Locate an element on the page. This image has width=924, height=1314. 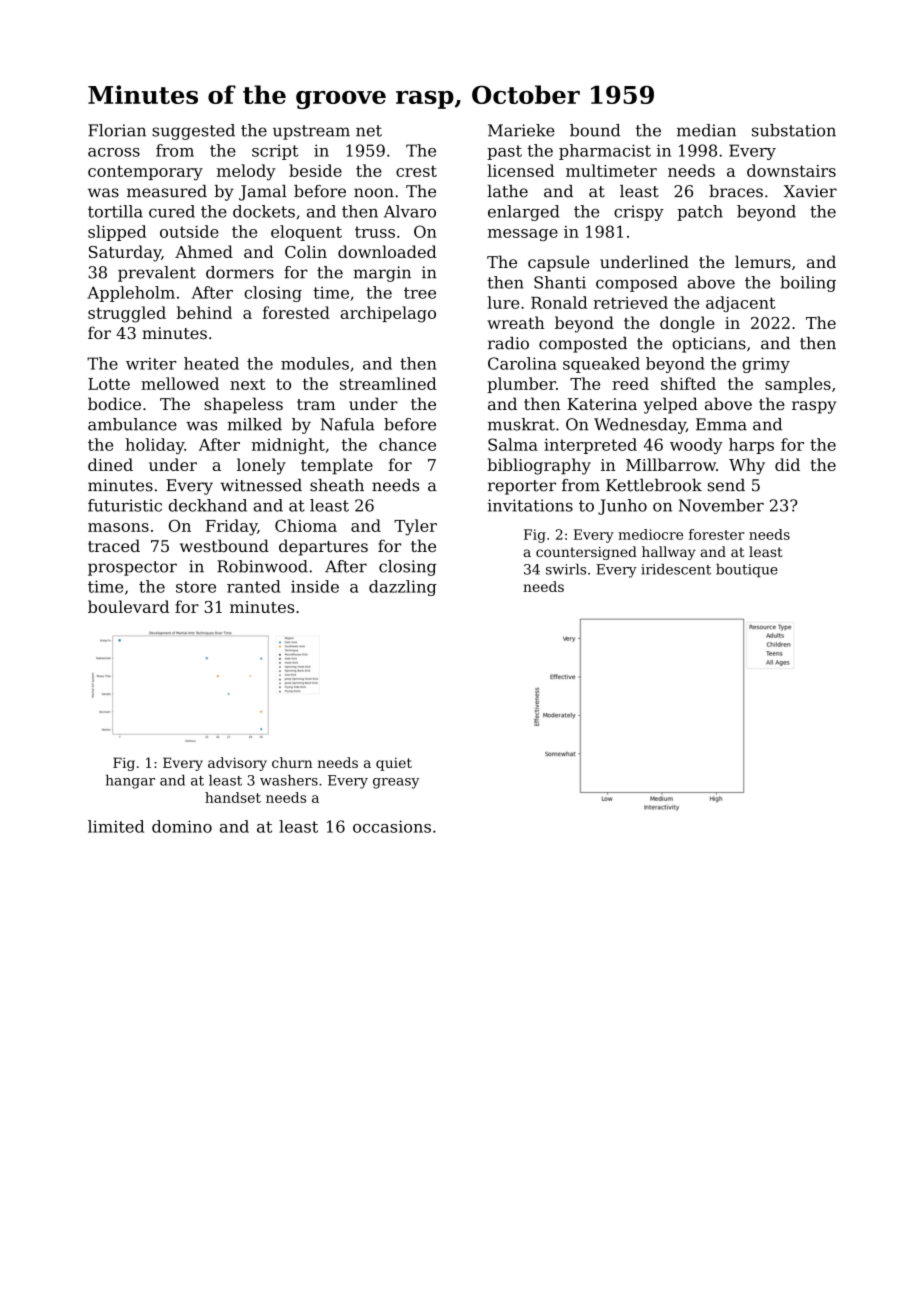
hangar is located at coordinates (130, 782).
